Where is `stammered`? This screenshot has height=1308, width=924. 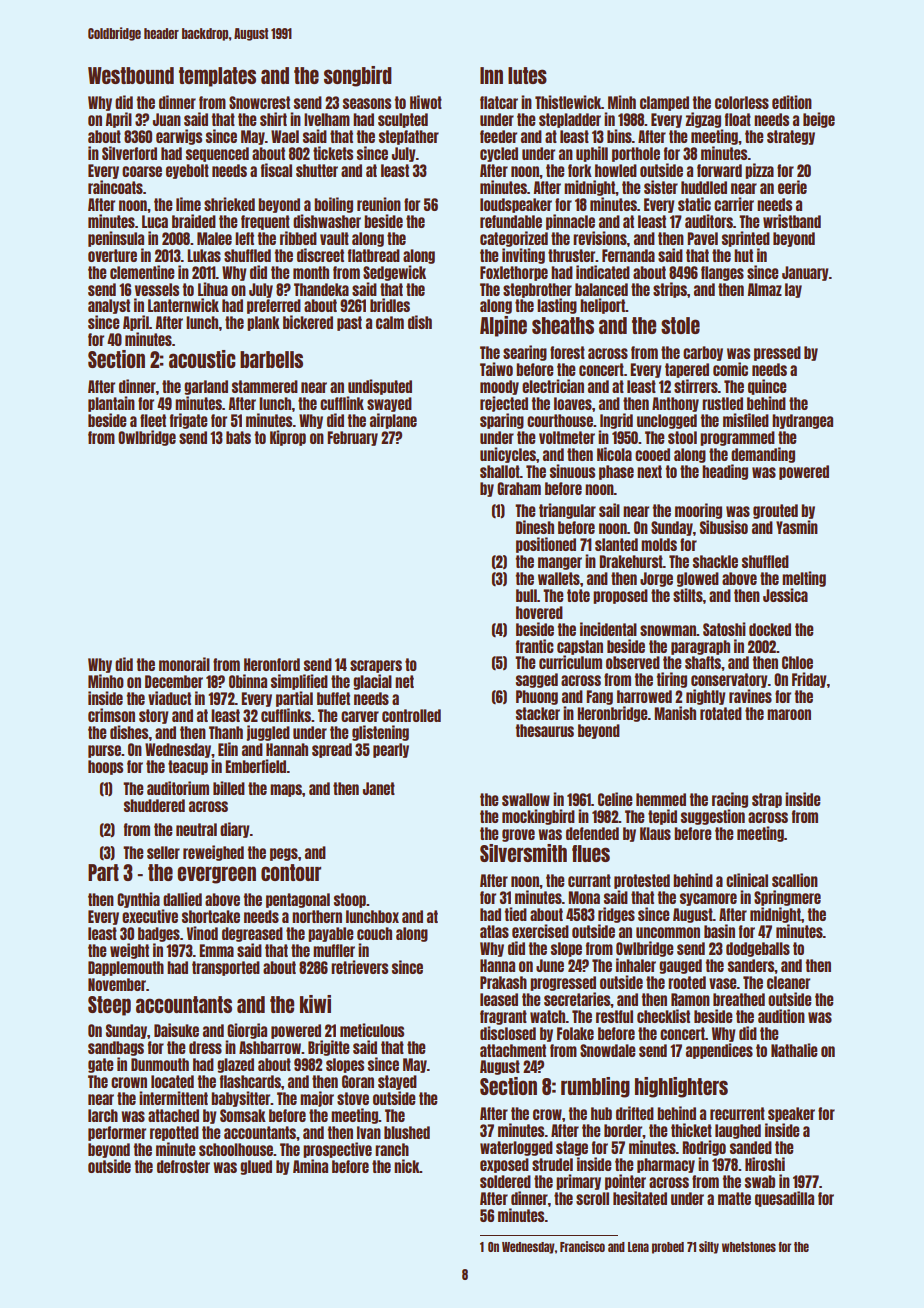 stammered is located at coordinates (265, 386).
